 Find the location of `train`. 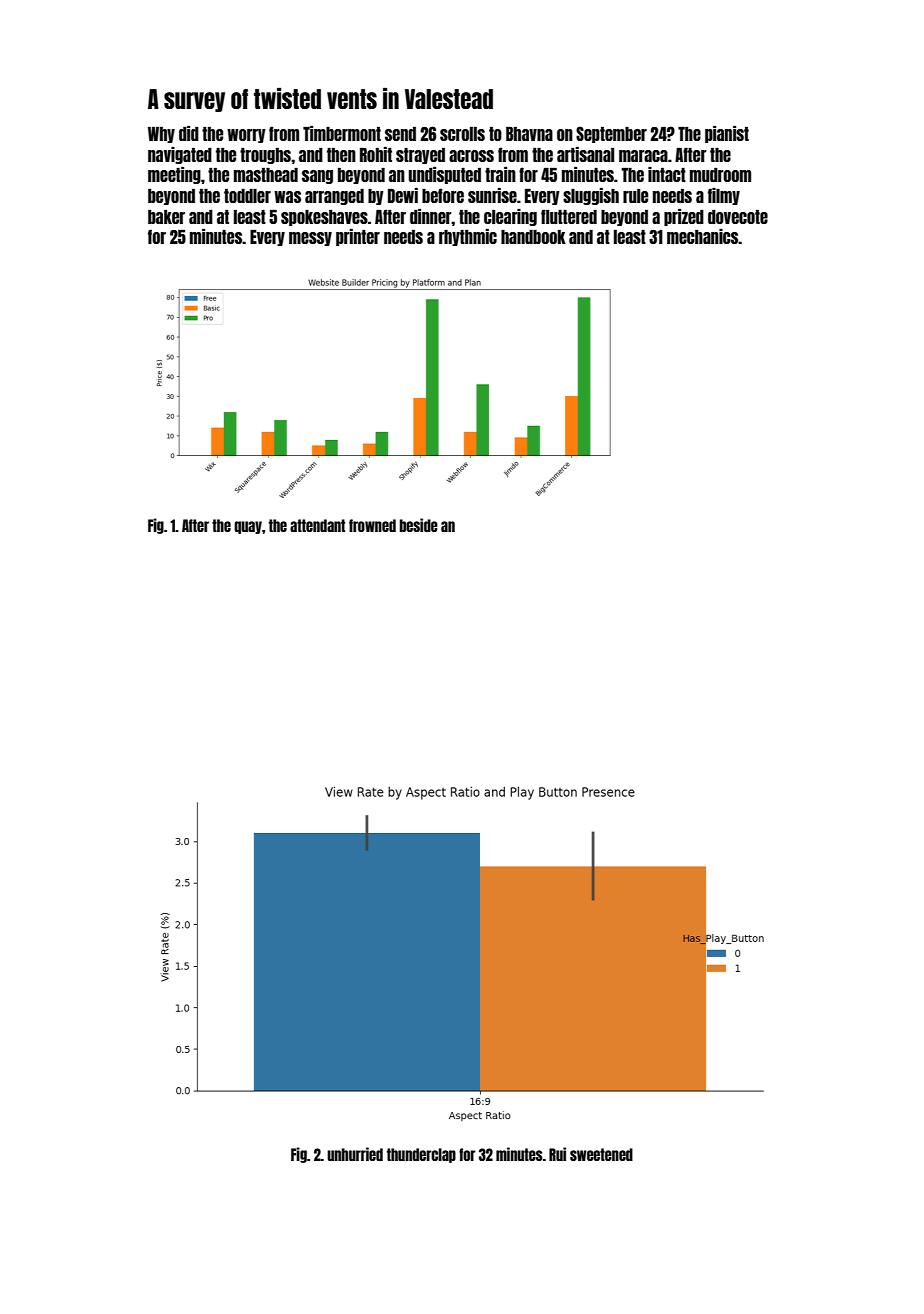

train is located at coordinates (500, 174).
